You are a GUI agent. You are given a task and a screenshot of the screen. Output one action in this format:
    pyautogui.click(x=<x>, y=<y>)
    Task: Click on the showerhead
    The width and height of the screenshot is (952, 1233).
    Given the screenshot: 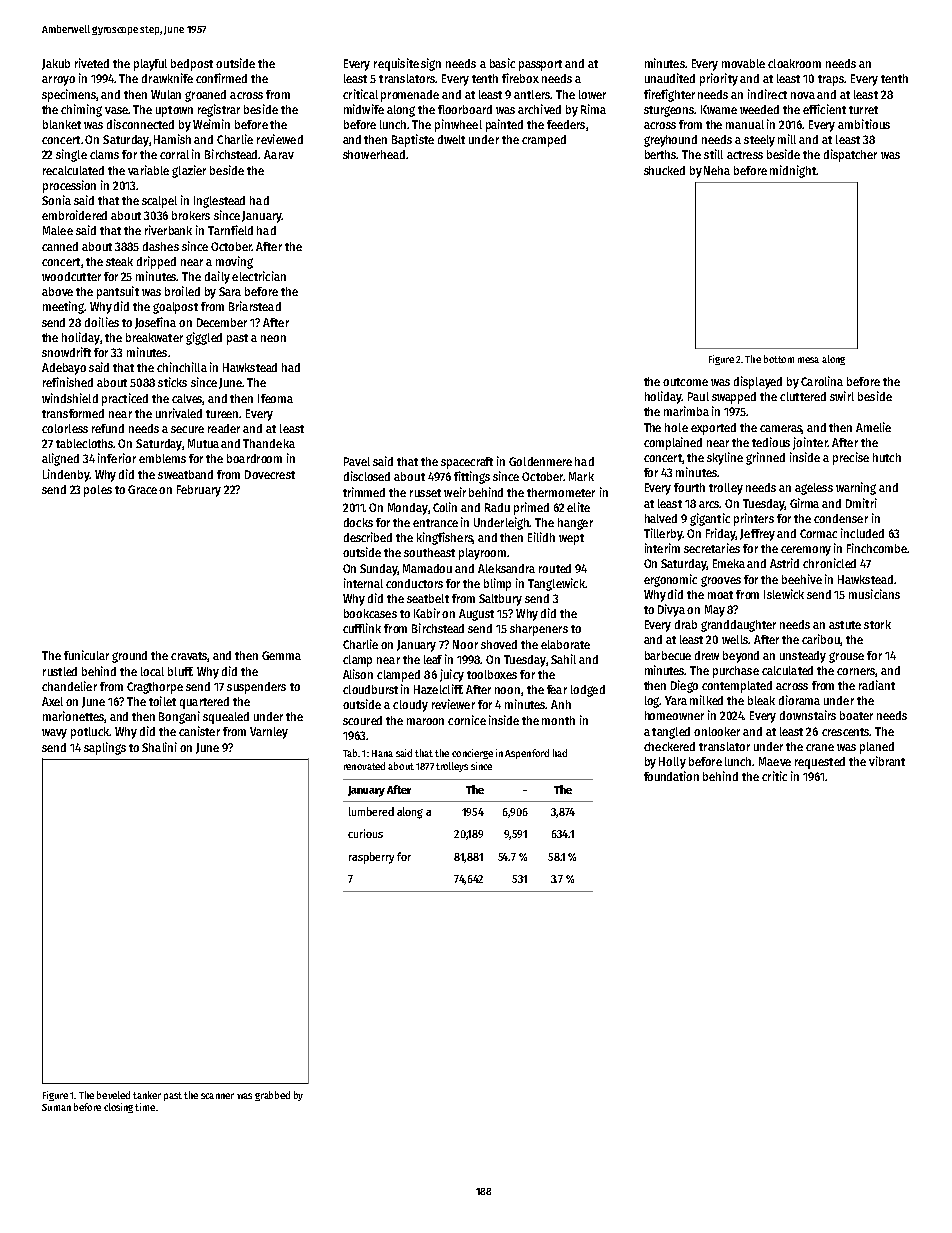 What is the action you would take?
    pyautogui.click(x=374, y=154)
